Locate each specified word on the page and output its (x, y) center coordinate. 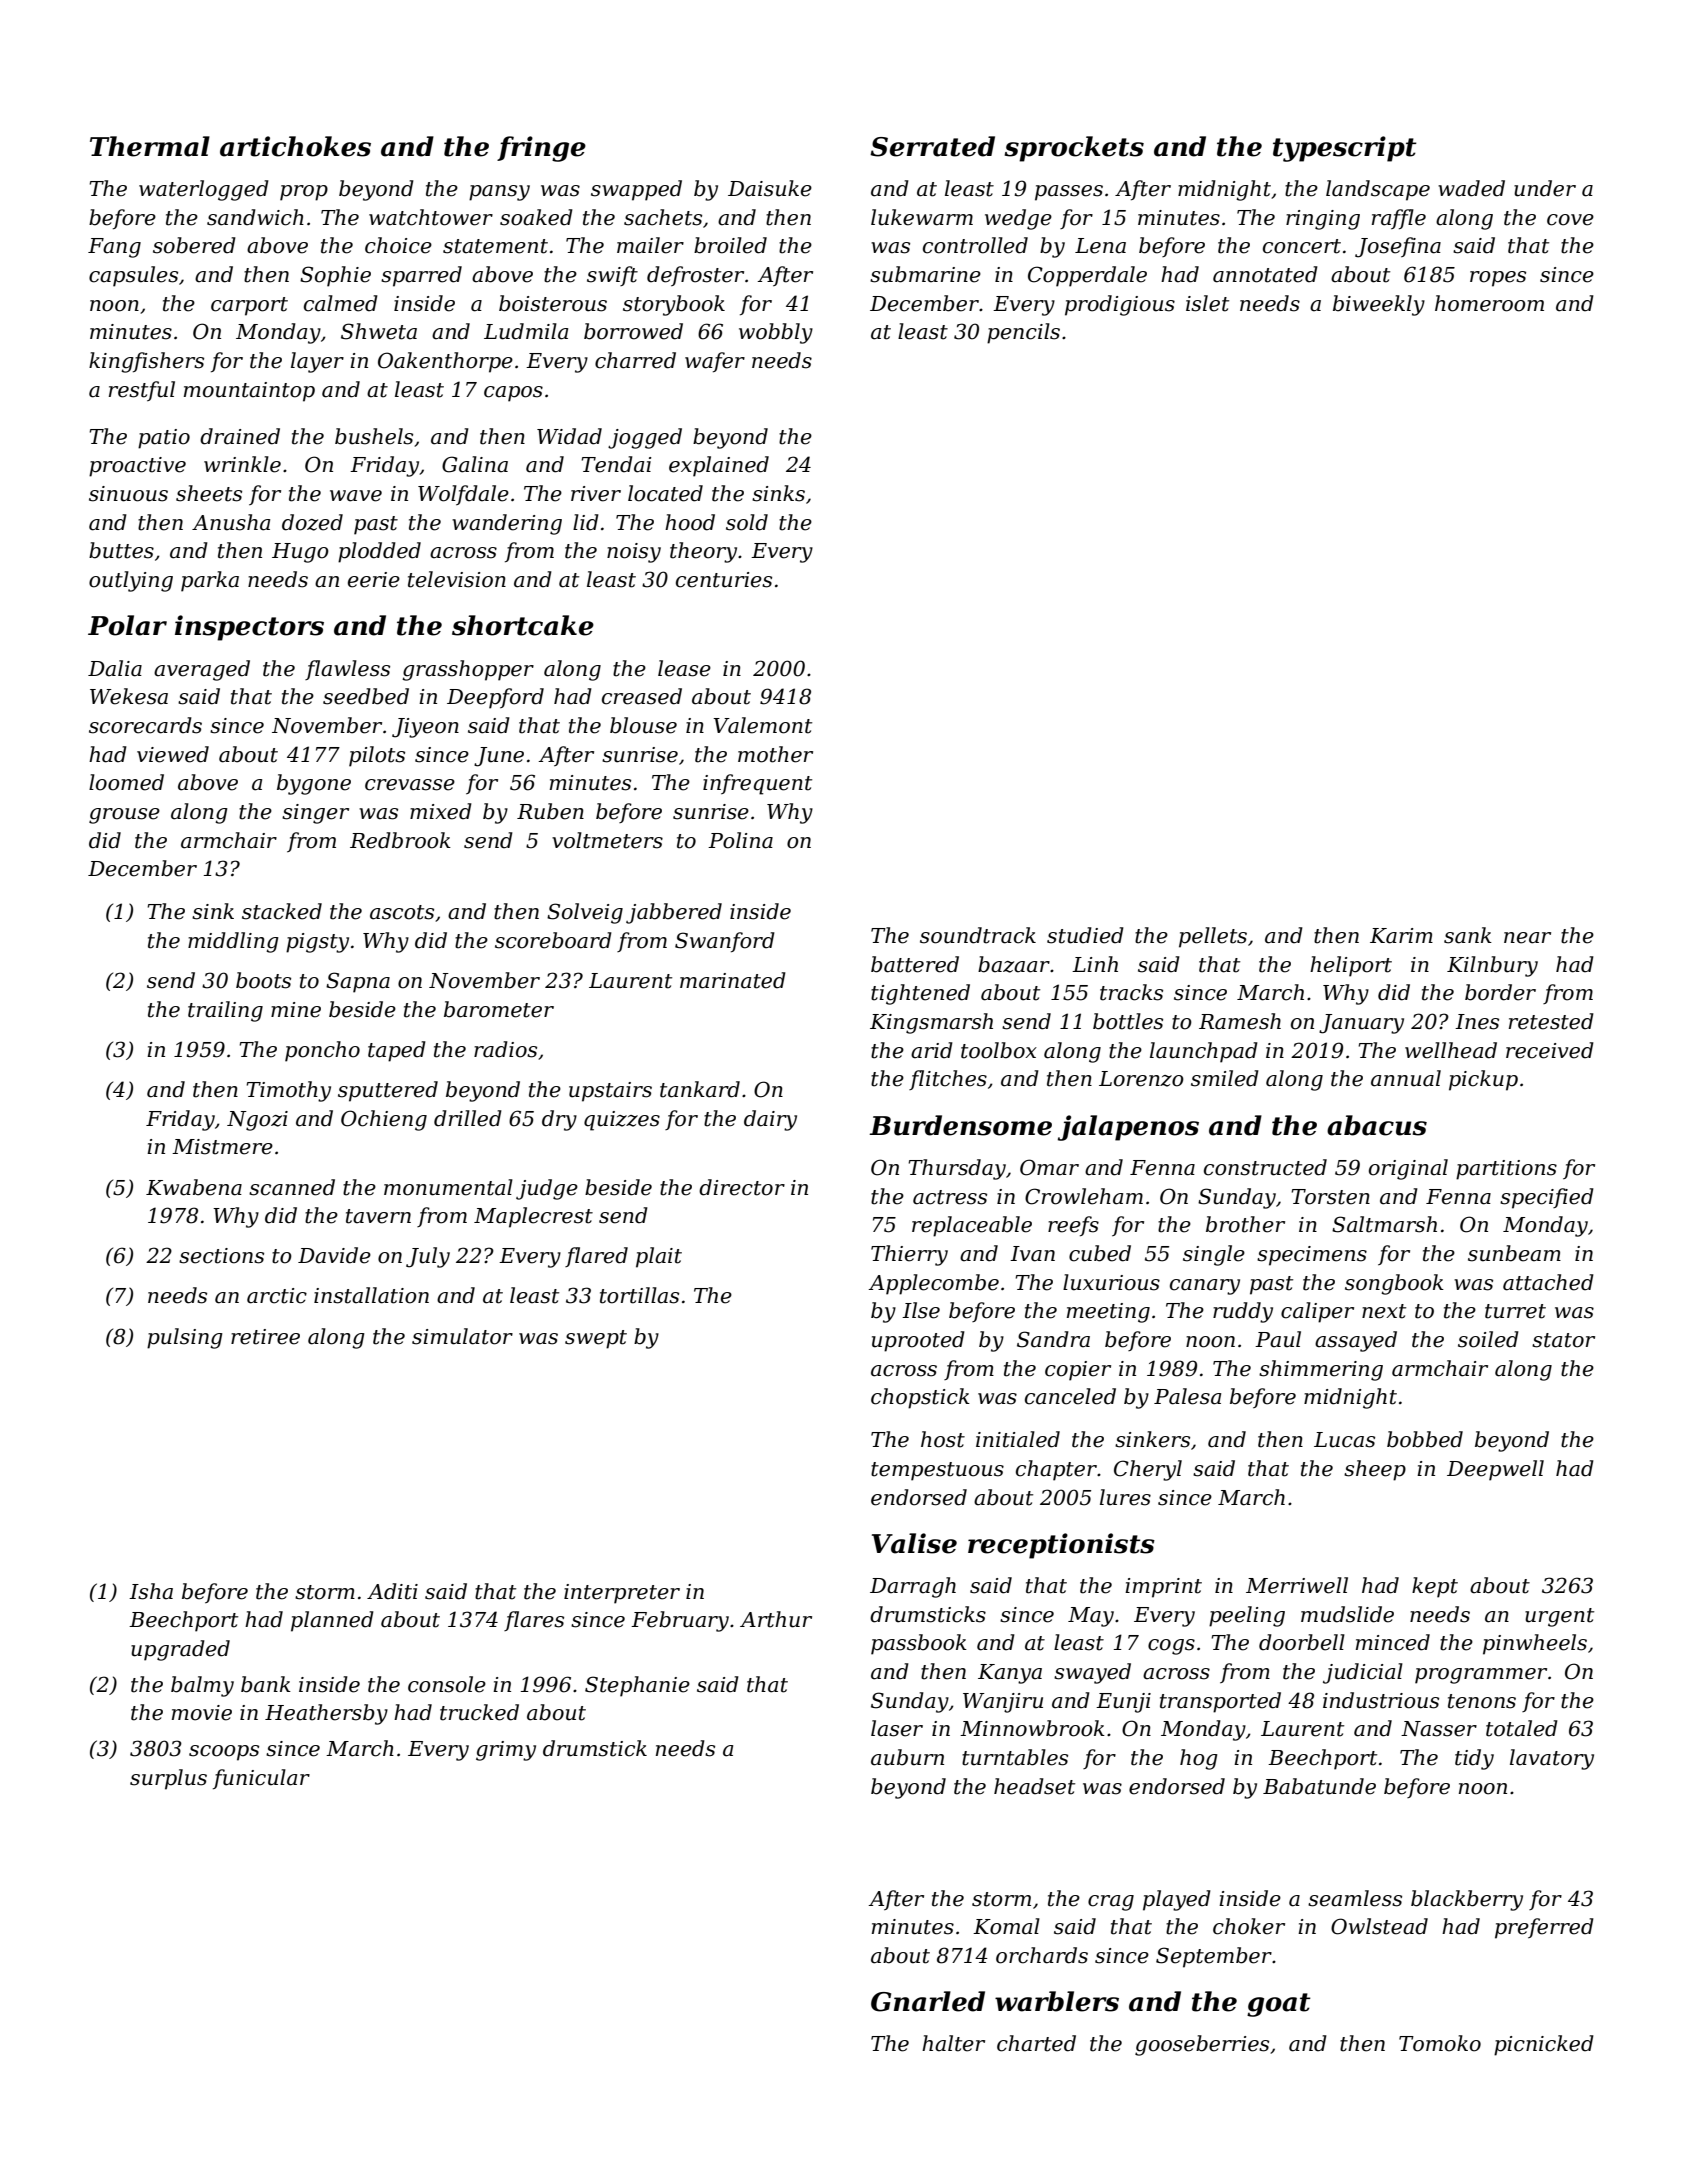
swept (596, 1339)
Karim (1401, 936)
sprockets (1074, 149)
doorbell (1302, 1642)
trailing (225, 1011)
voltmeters (607, 840)
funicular (261, 1779)
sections (221, 1256)
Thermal (150, 146)
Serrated (932, 146)
